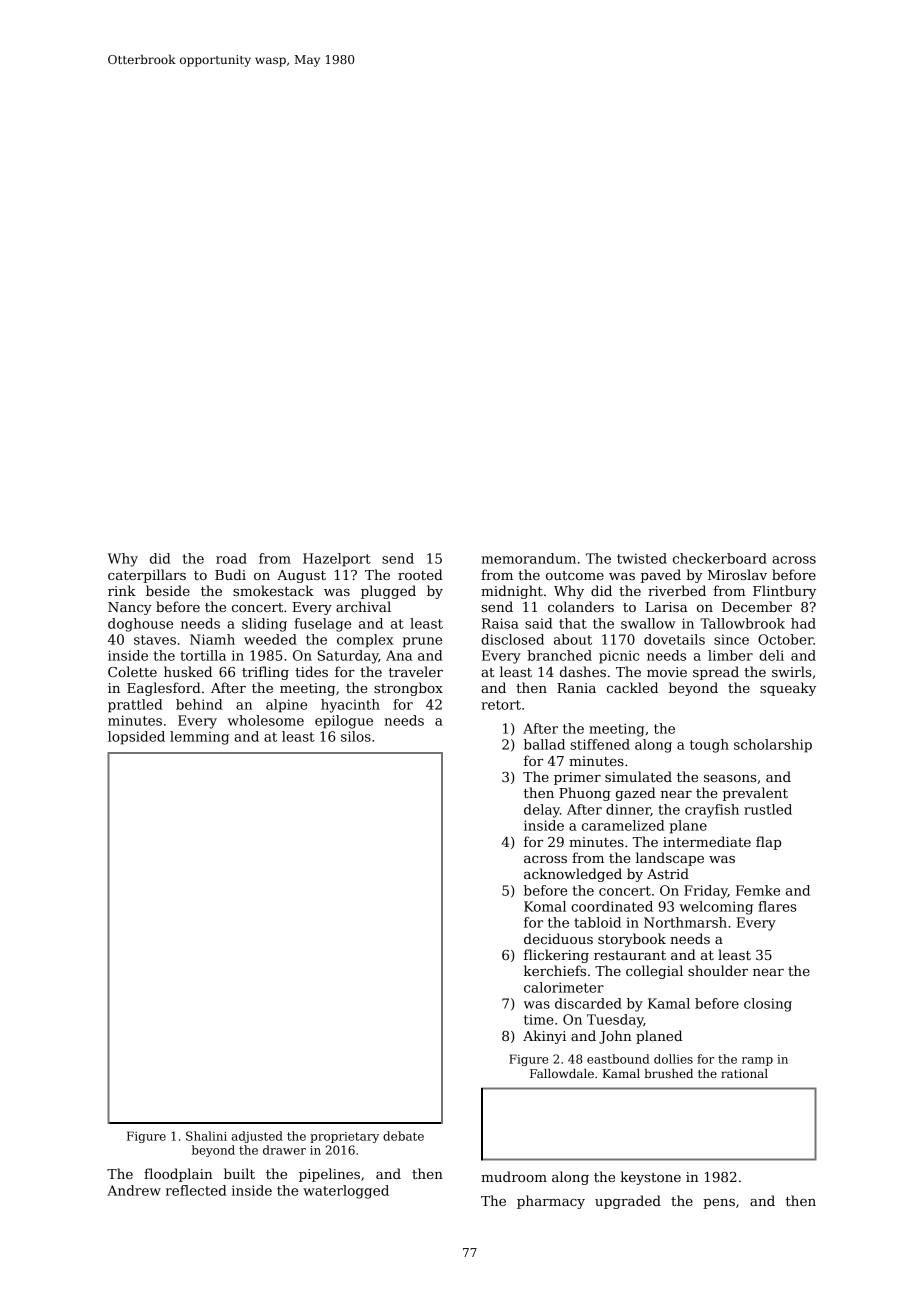 The width and height of the screenshot is (924, 1308). Describe the element at coordinates (147, 576) in the screenshot. I see `caterpillars` at that location.
